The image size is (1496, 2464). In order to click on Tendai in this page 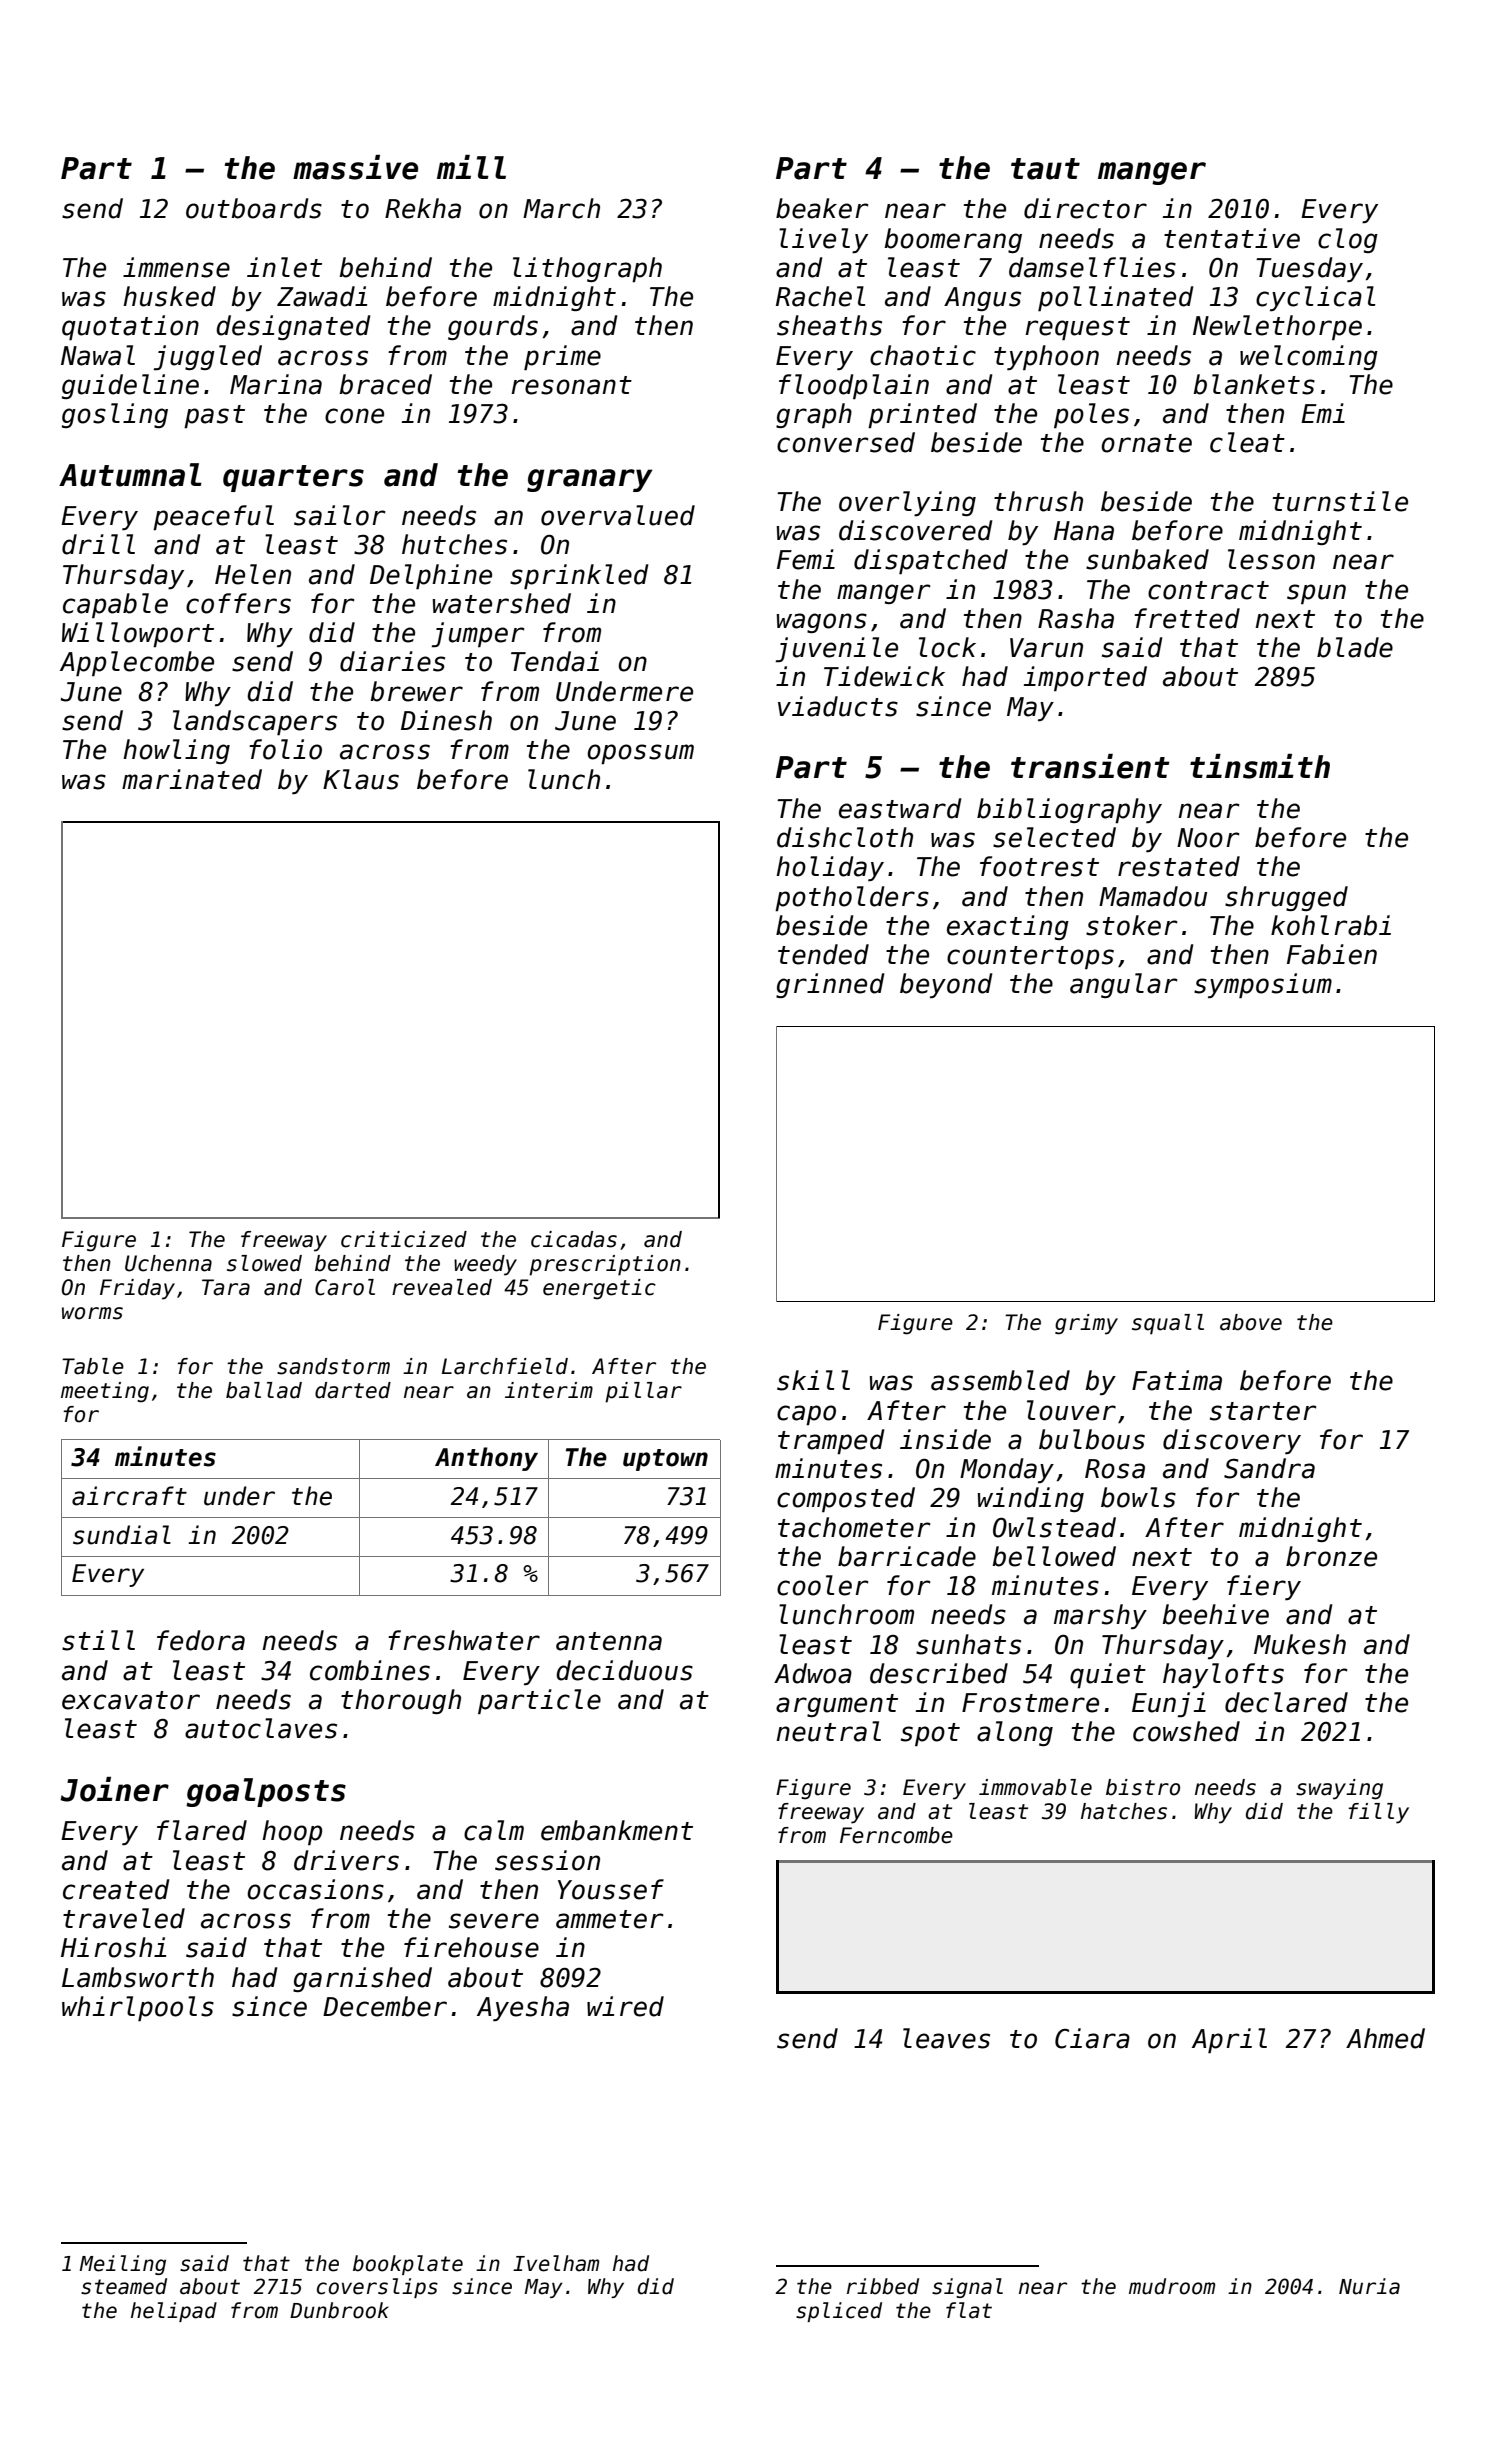, I will do `click(555, 661)`.
